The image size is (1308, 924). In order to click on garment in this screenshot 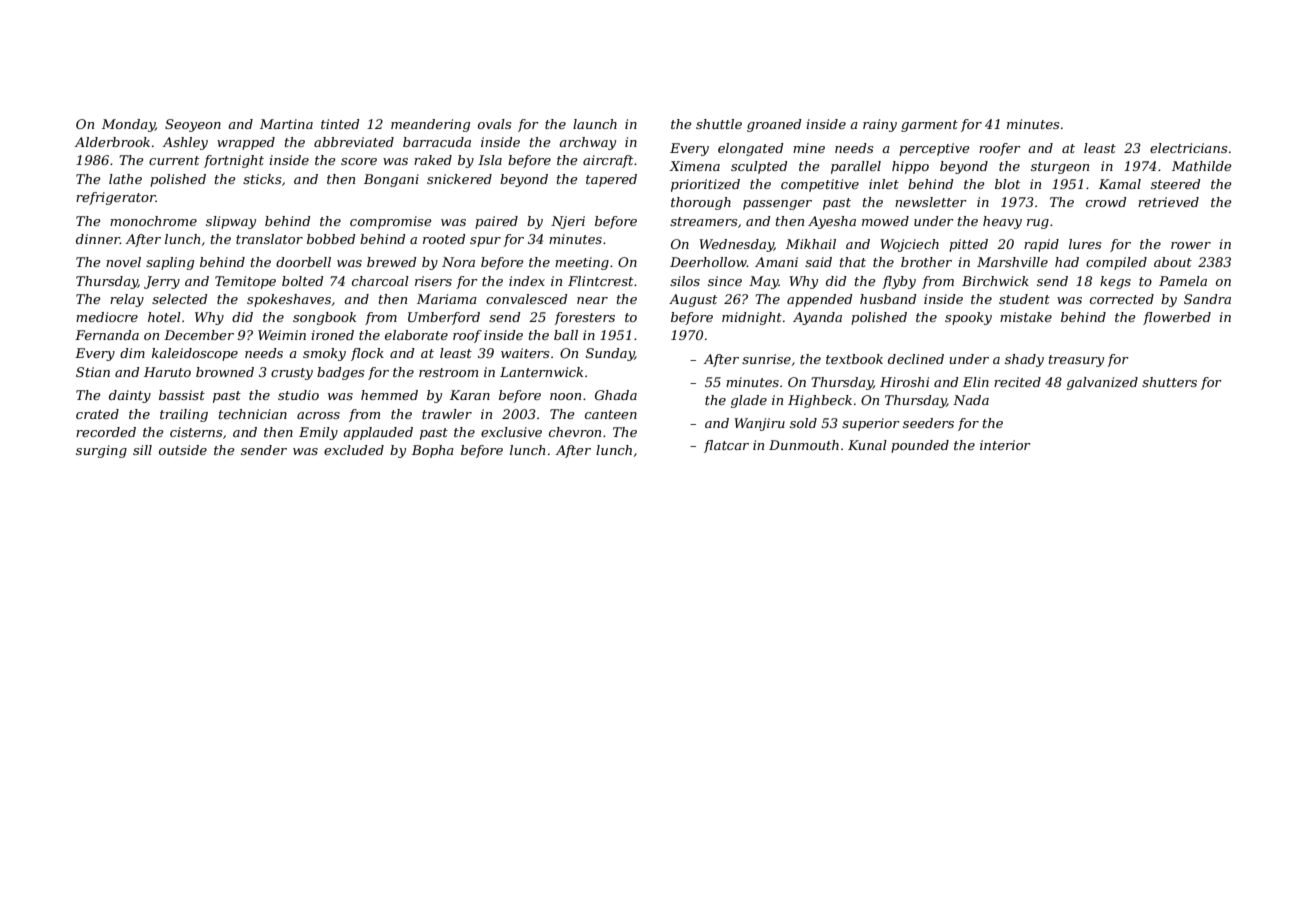, I will do `click(929, 126)`.
